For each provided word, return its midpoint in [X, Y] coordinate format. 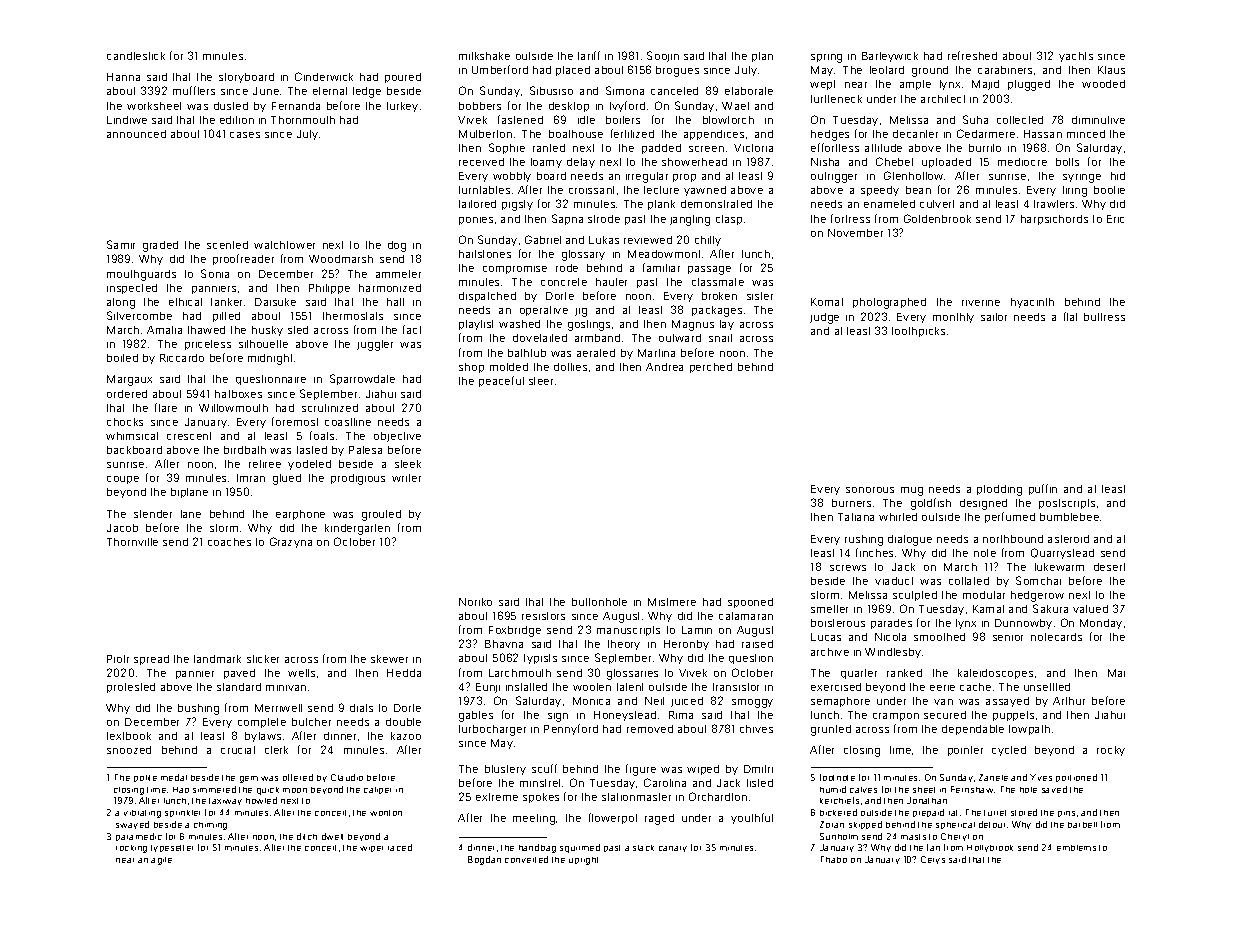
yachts [1076, 57]
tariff [589, 55]
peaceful [501, 381]
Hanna [123, 77]
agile [161, 861]
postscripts [1067, 504]
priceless [208, 345]
